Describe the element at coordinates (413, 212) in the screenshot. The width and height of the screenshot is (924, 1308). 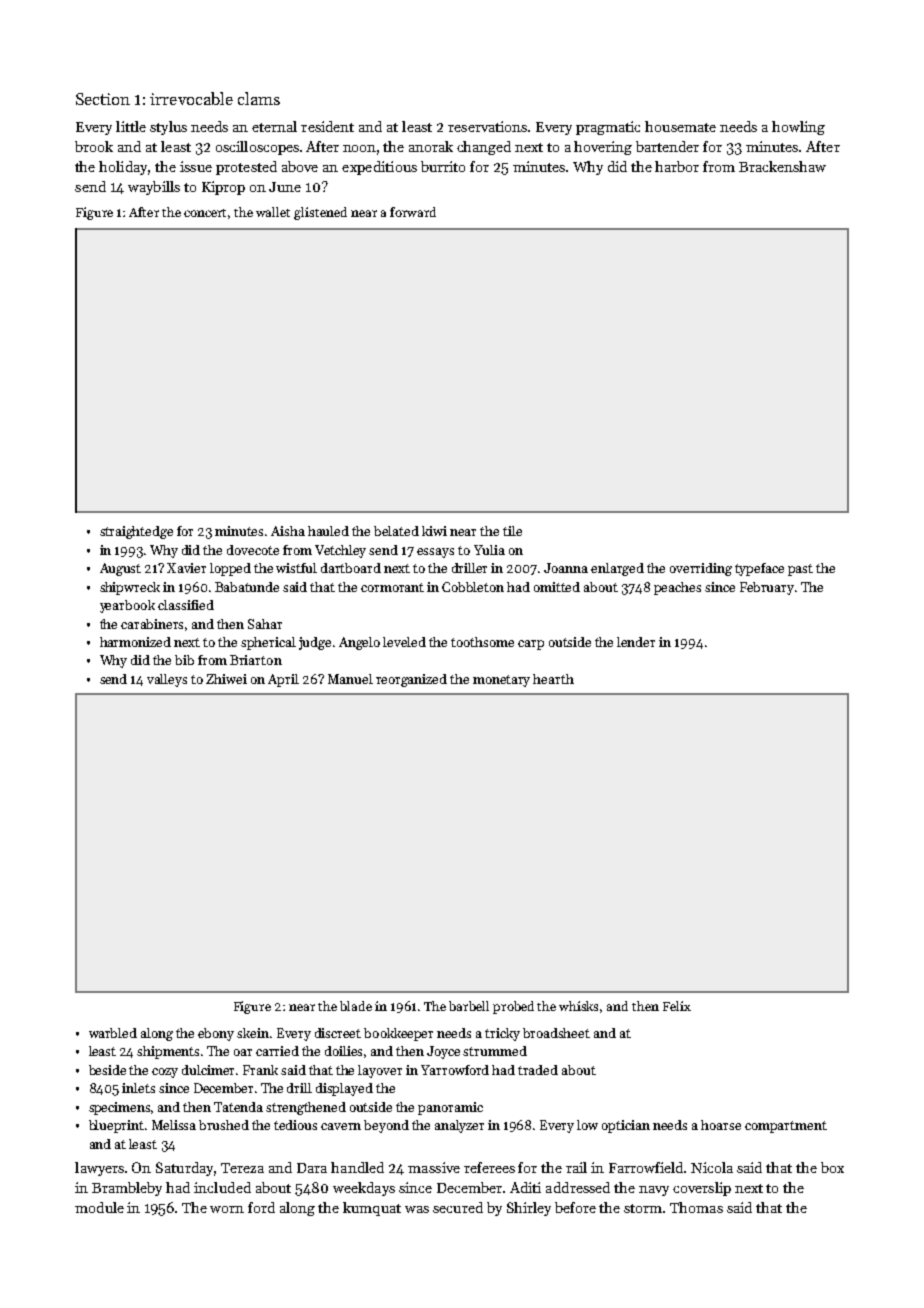
I see `forward` at that location.
